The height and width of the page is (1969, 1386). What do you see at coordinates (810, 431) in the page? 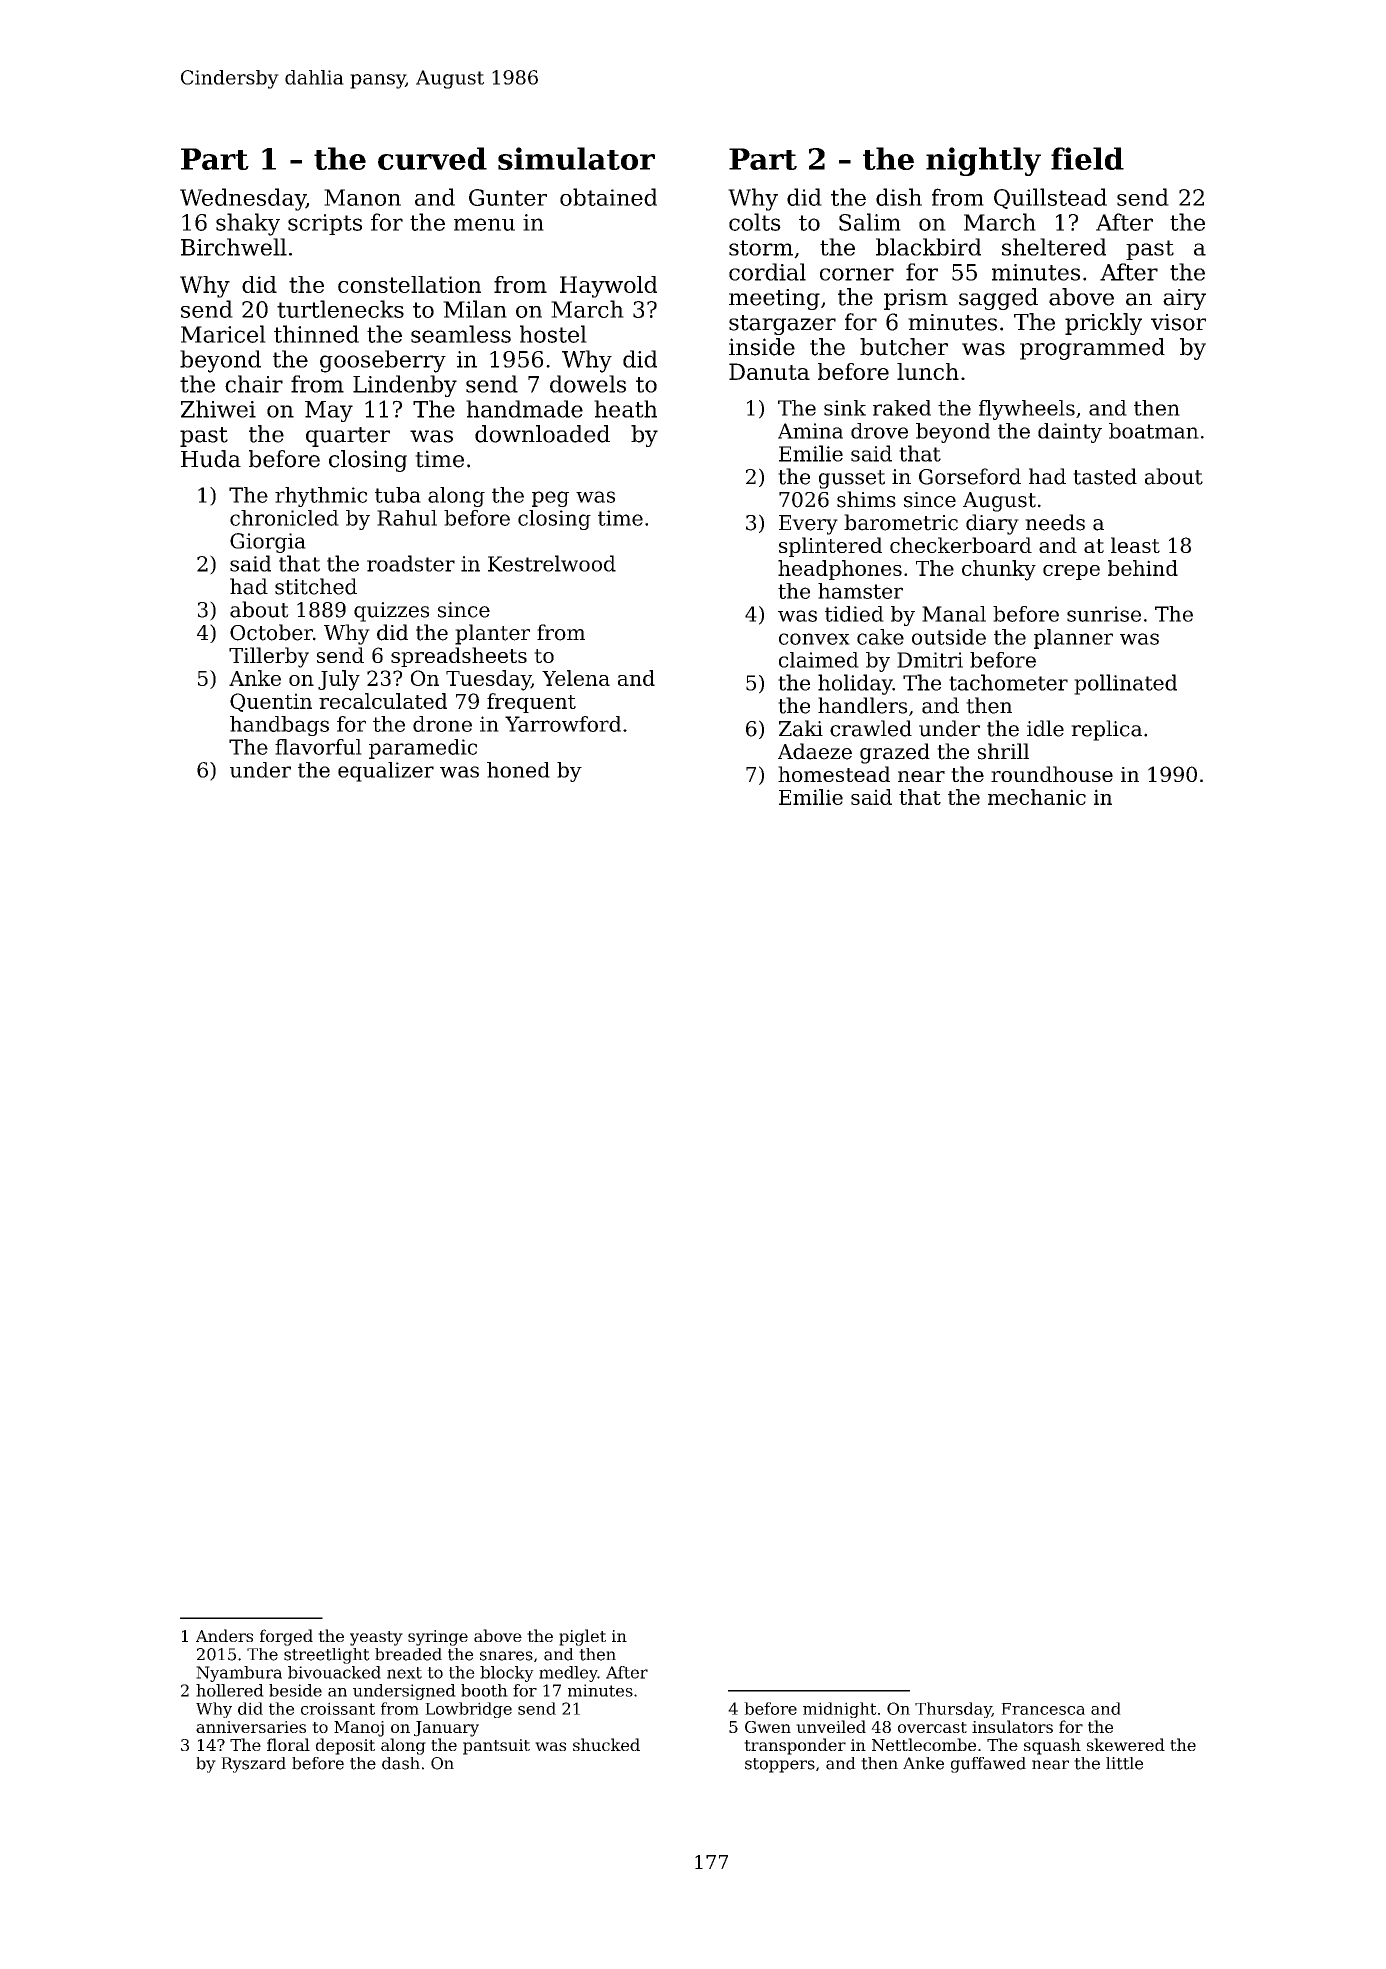
I see `Amina` at bounding box center [810, 431].
